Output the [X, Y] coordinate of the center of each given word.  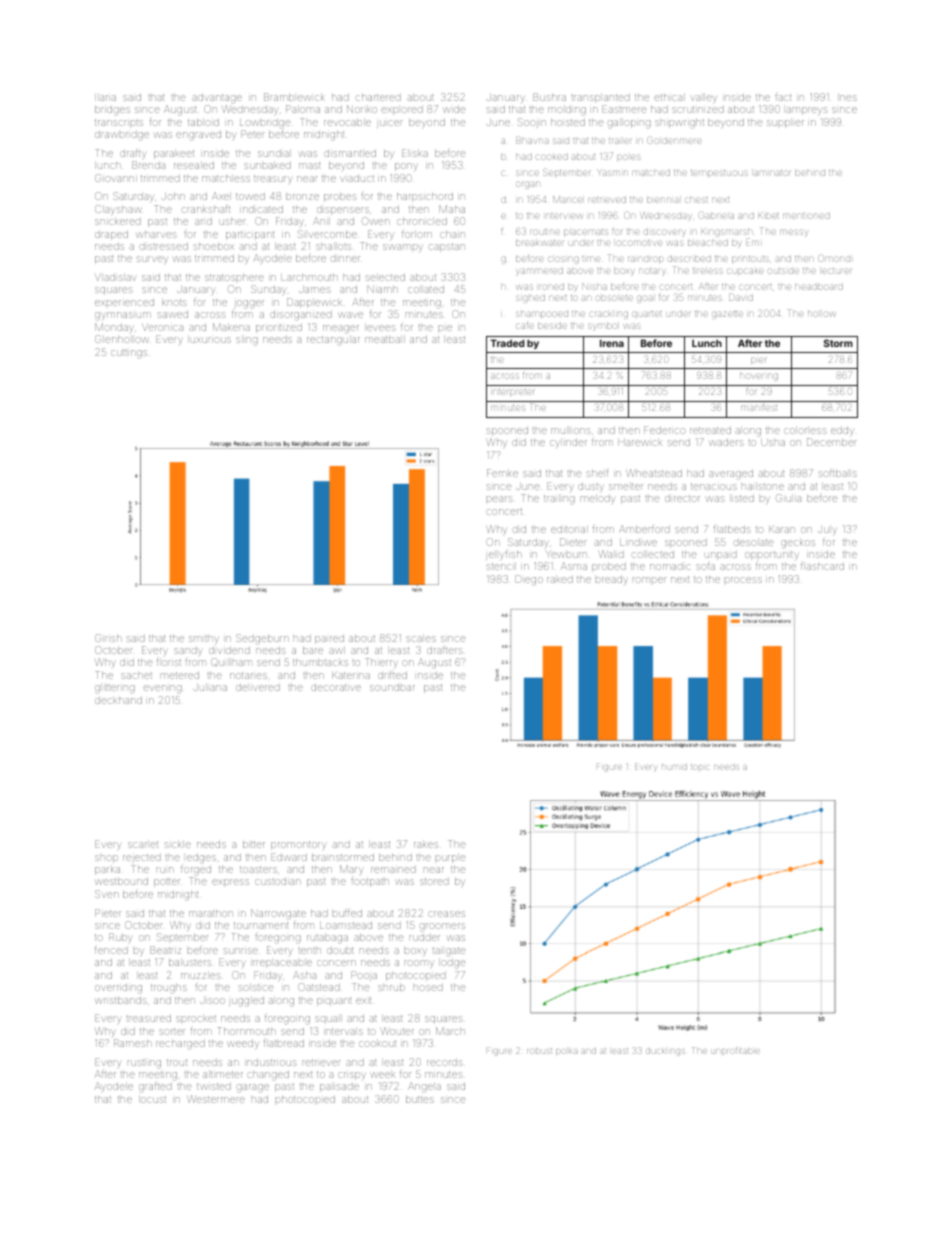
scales [421, 638]
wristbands [121, 1000]
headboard [819, 287]
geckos [798, 544]
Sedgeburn [262, 638]
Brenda [148, 165]
